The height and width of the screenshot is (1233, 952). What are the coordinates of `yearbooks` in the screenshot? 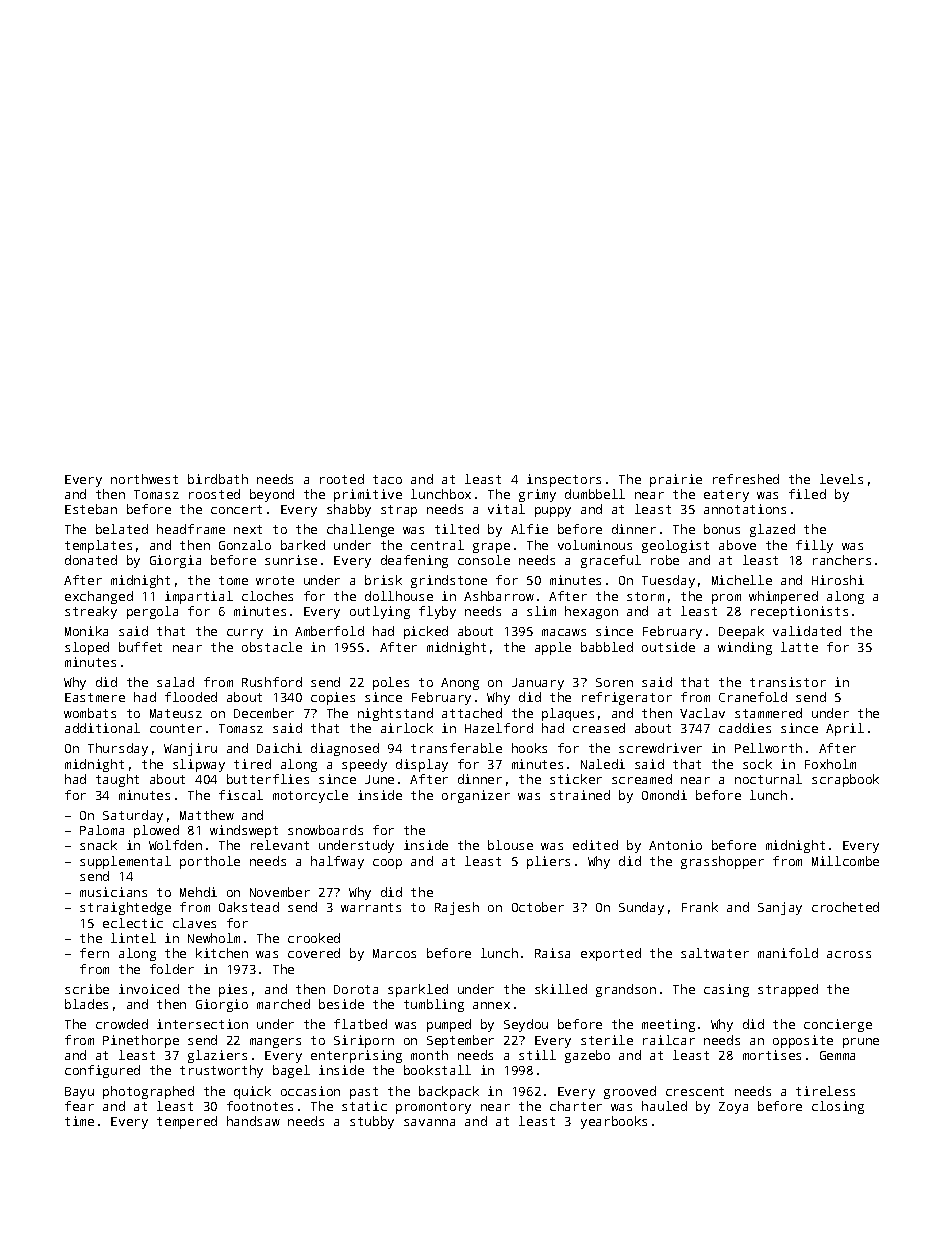 It's located at (614, 1122).
